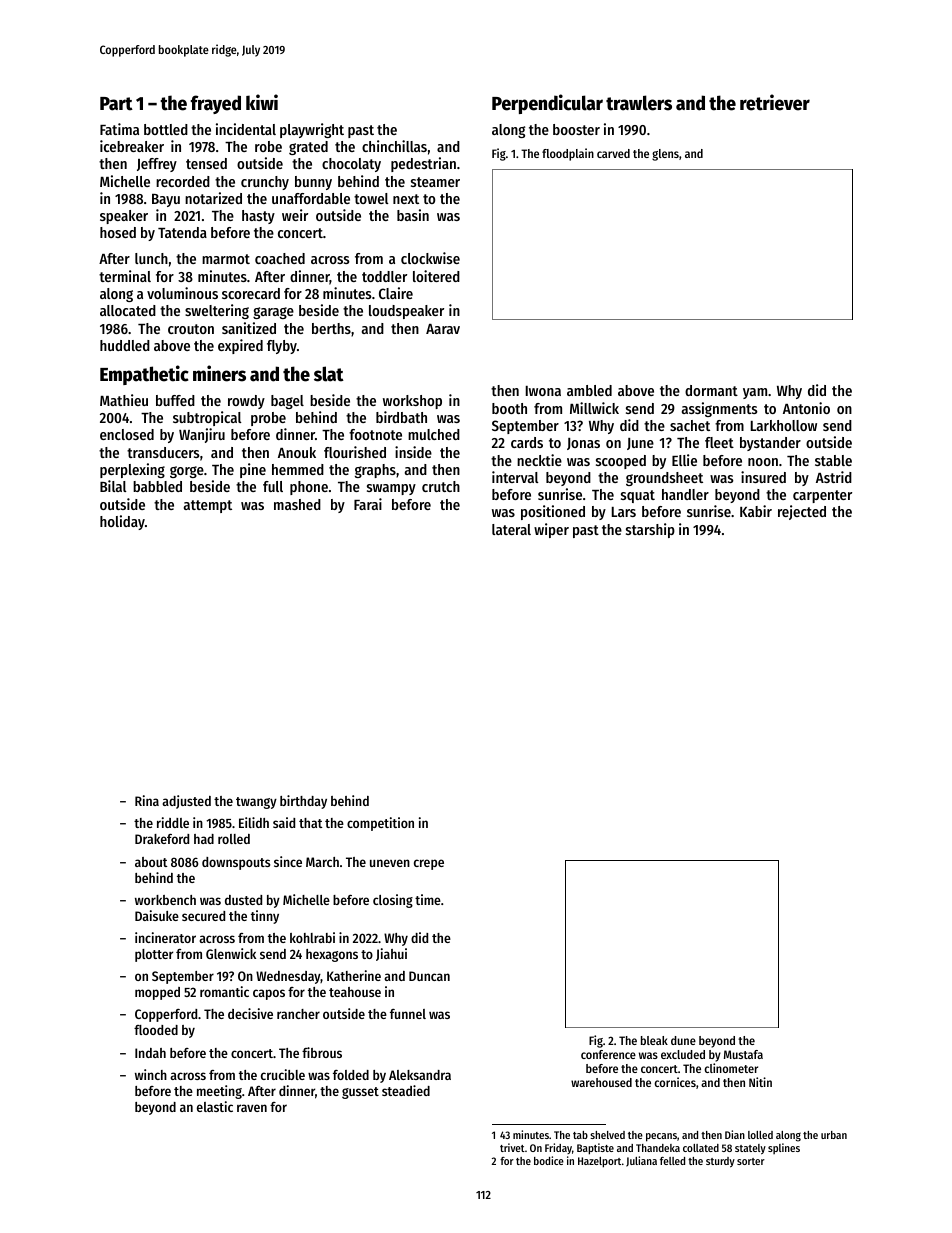  Describe the element at coordinates (512, 1147) in the image. I see `trivet` at that location.
